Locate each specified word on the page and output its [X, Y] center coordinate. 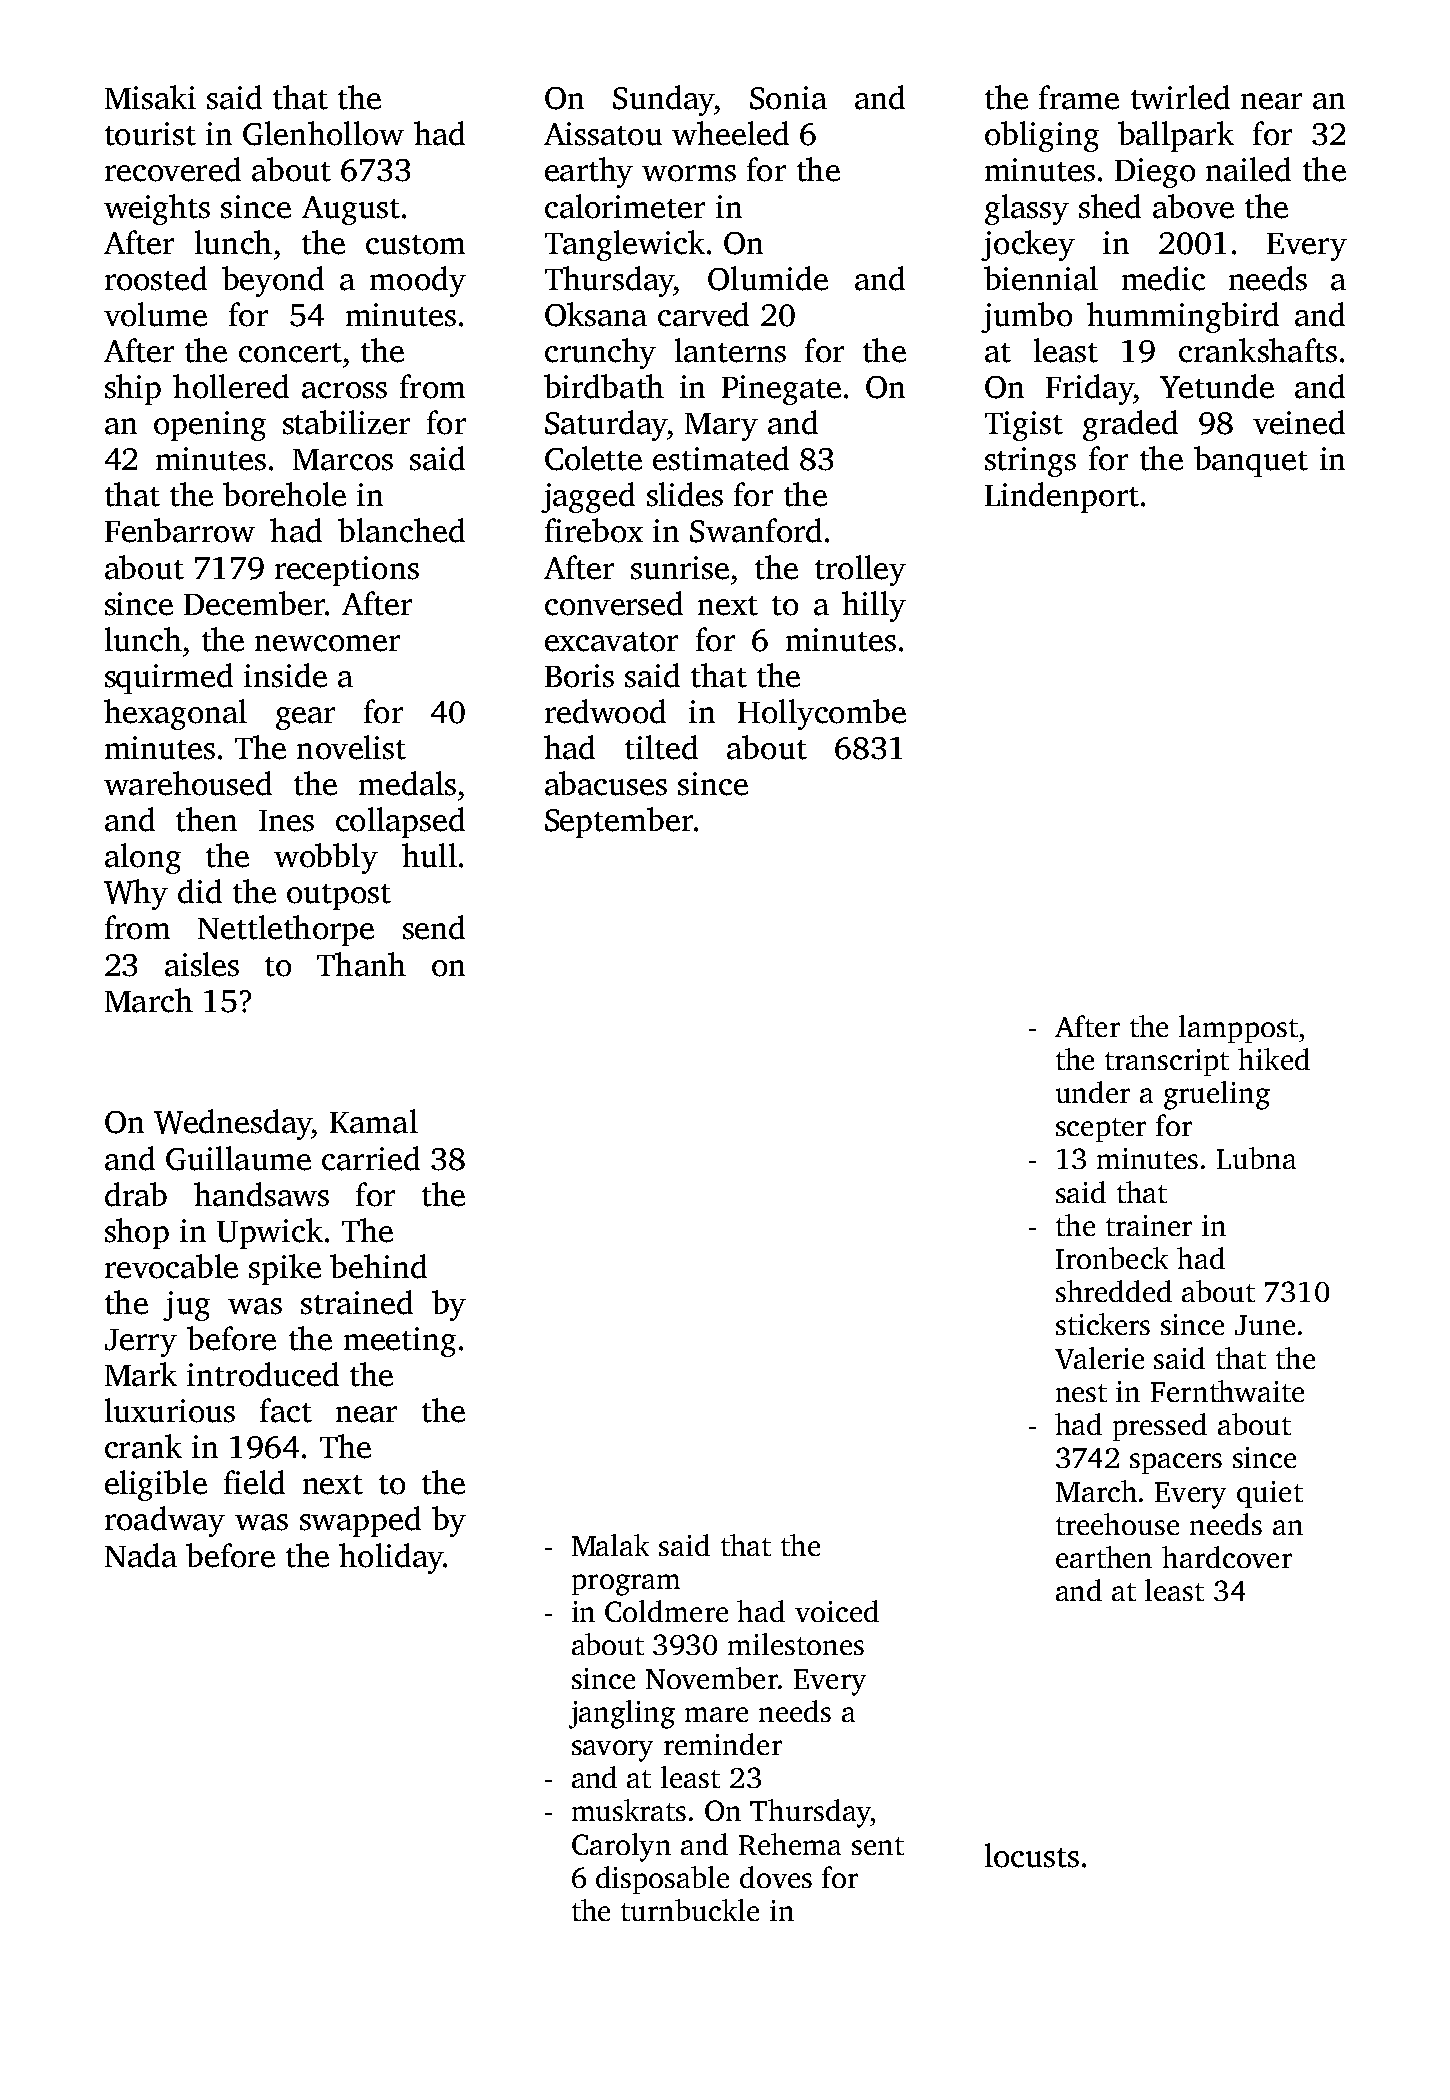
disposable [662, 1880]
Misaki [150, 97]
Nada [141, 1555]
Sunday [663, 100]
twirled [1180, 97]
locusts [1032, 1855]
